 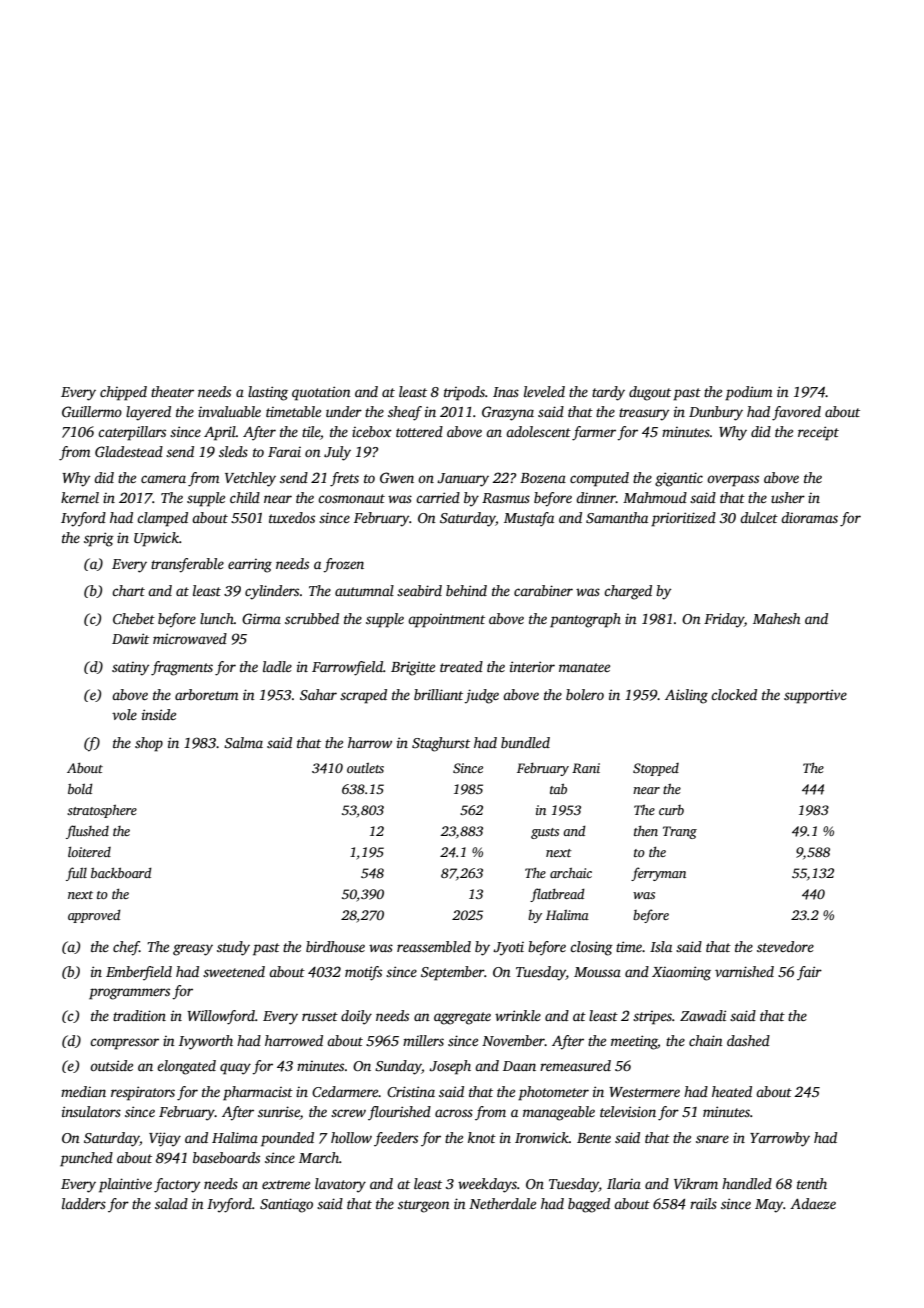 What do you see at coordinates (286, 1184) in the screenshot?
I see `extreme` at bounding box center [286, 1184].
